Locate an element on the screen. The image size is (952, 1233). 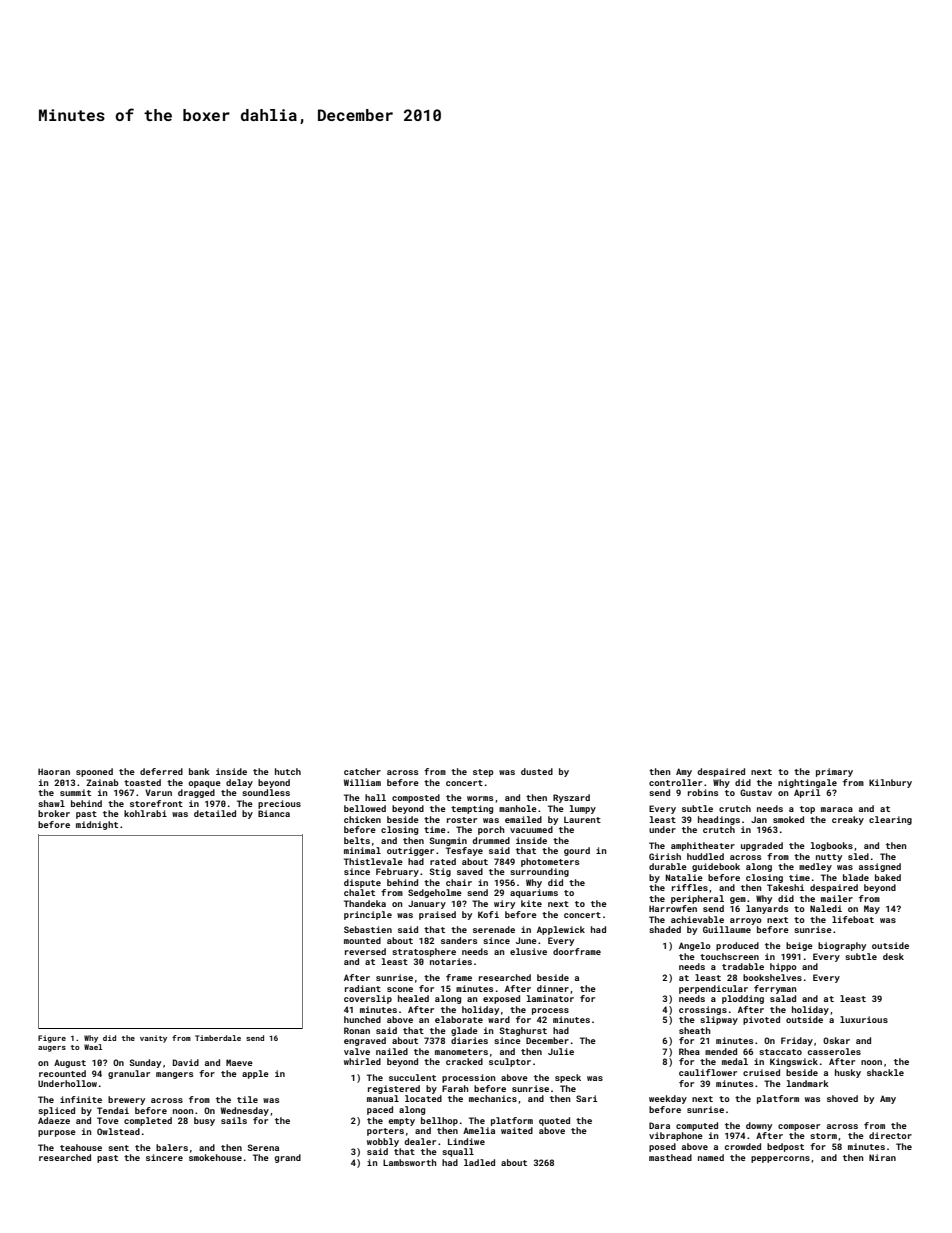
crowded is located at coordinates (743, 1146).
